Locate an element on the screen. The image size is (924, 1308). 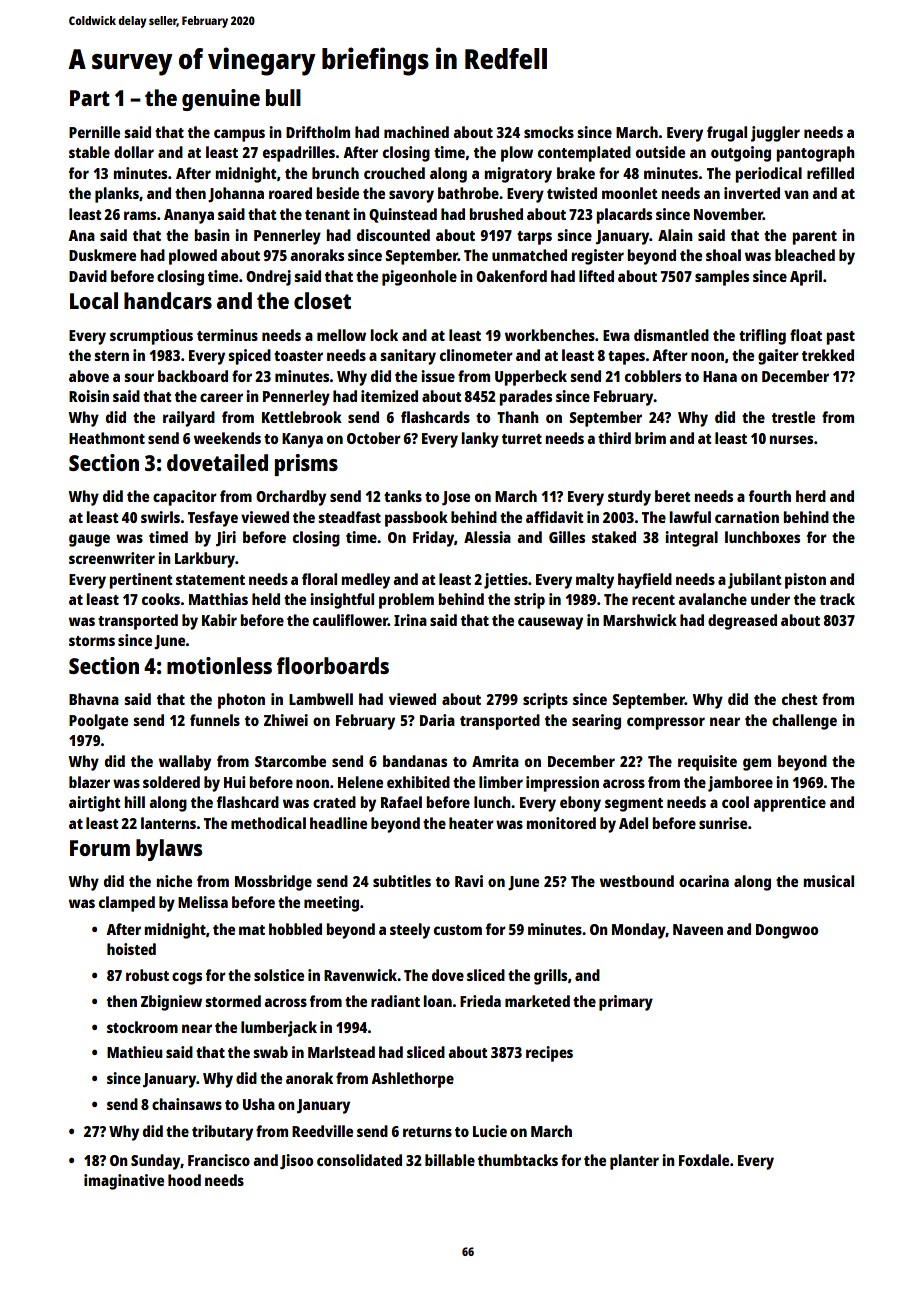
lock is located at coordinates (384, 335).
